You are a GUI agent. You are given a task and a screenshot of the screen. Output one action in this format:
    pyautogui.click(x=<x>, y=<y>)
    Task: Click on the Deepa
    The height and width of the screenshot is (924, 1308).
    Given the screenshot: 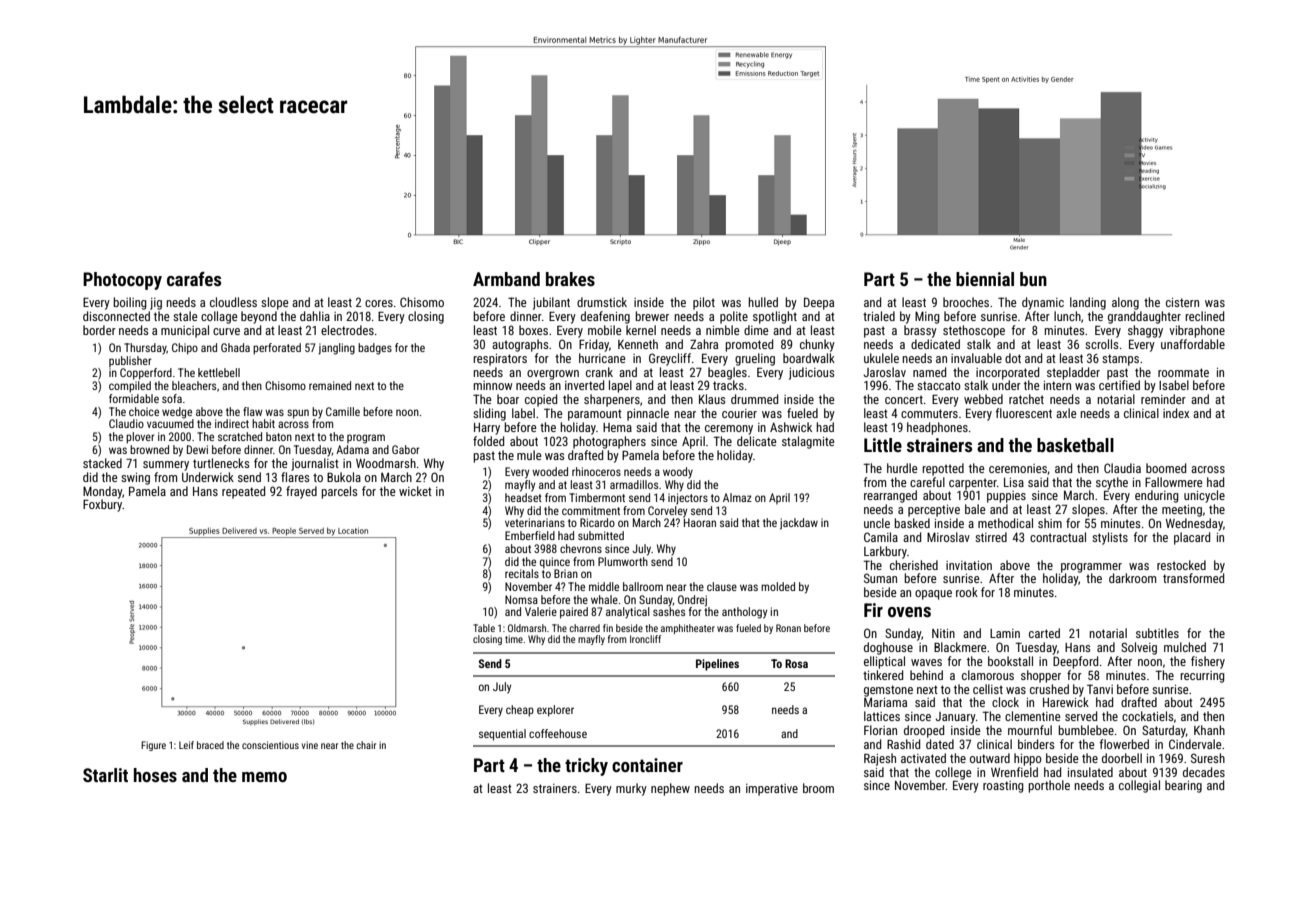 What is the action you would take?
    pyautogui.click(x=819, y=303)
